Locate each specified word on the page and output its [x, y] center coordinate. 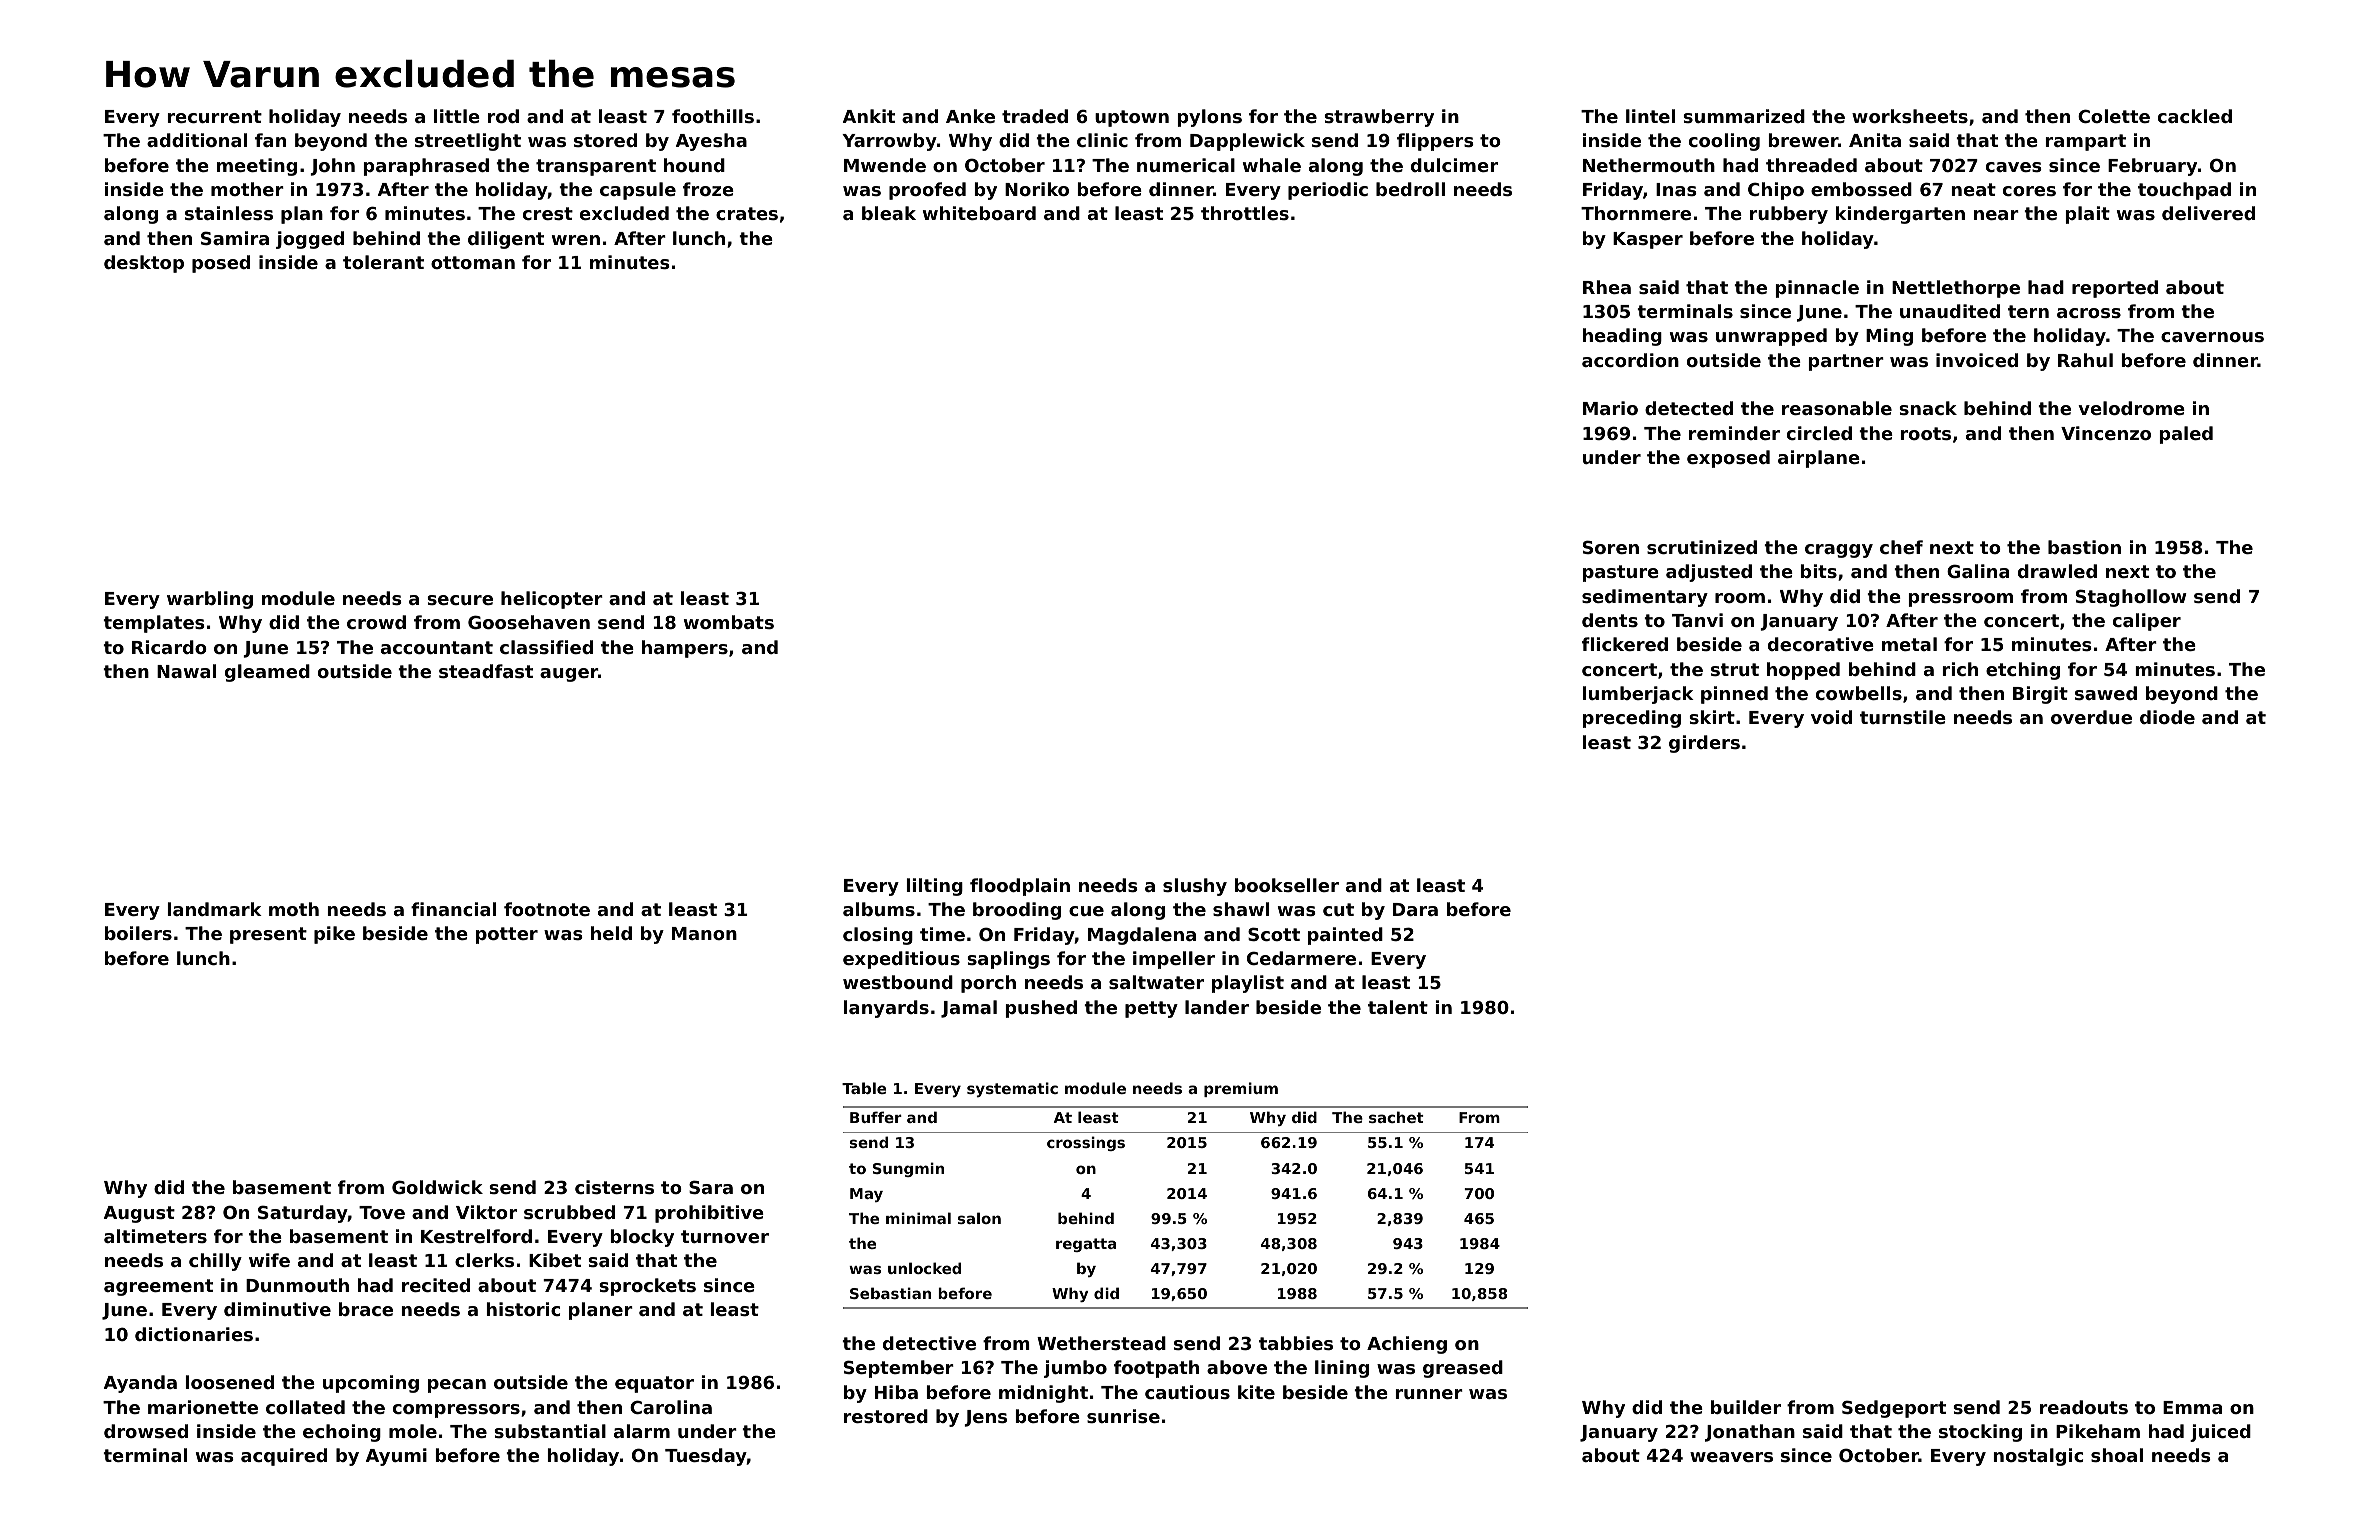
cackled [2195, 116]
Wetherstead [1101, 1343]
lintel [1650, 116]
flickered [1625, 644]
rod [503, 116]
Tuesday [706, 1457]
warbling [210, 600]
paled [2186, 435]
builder [1746, 1407]
